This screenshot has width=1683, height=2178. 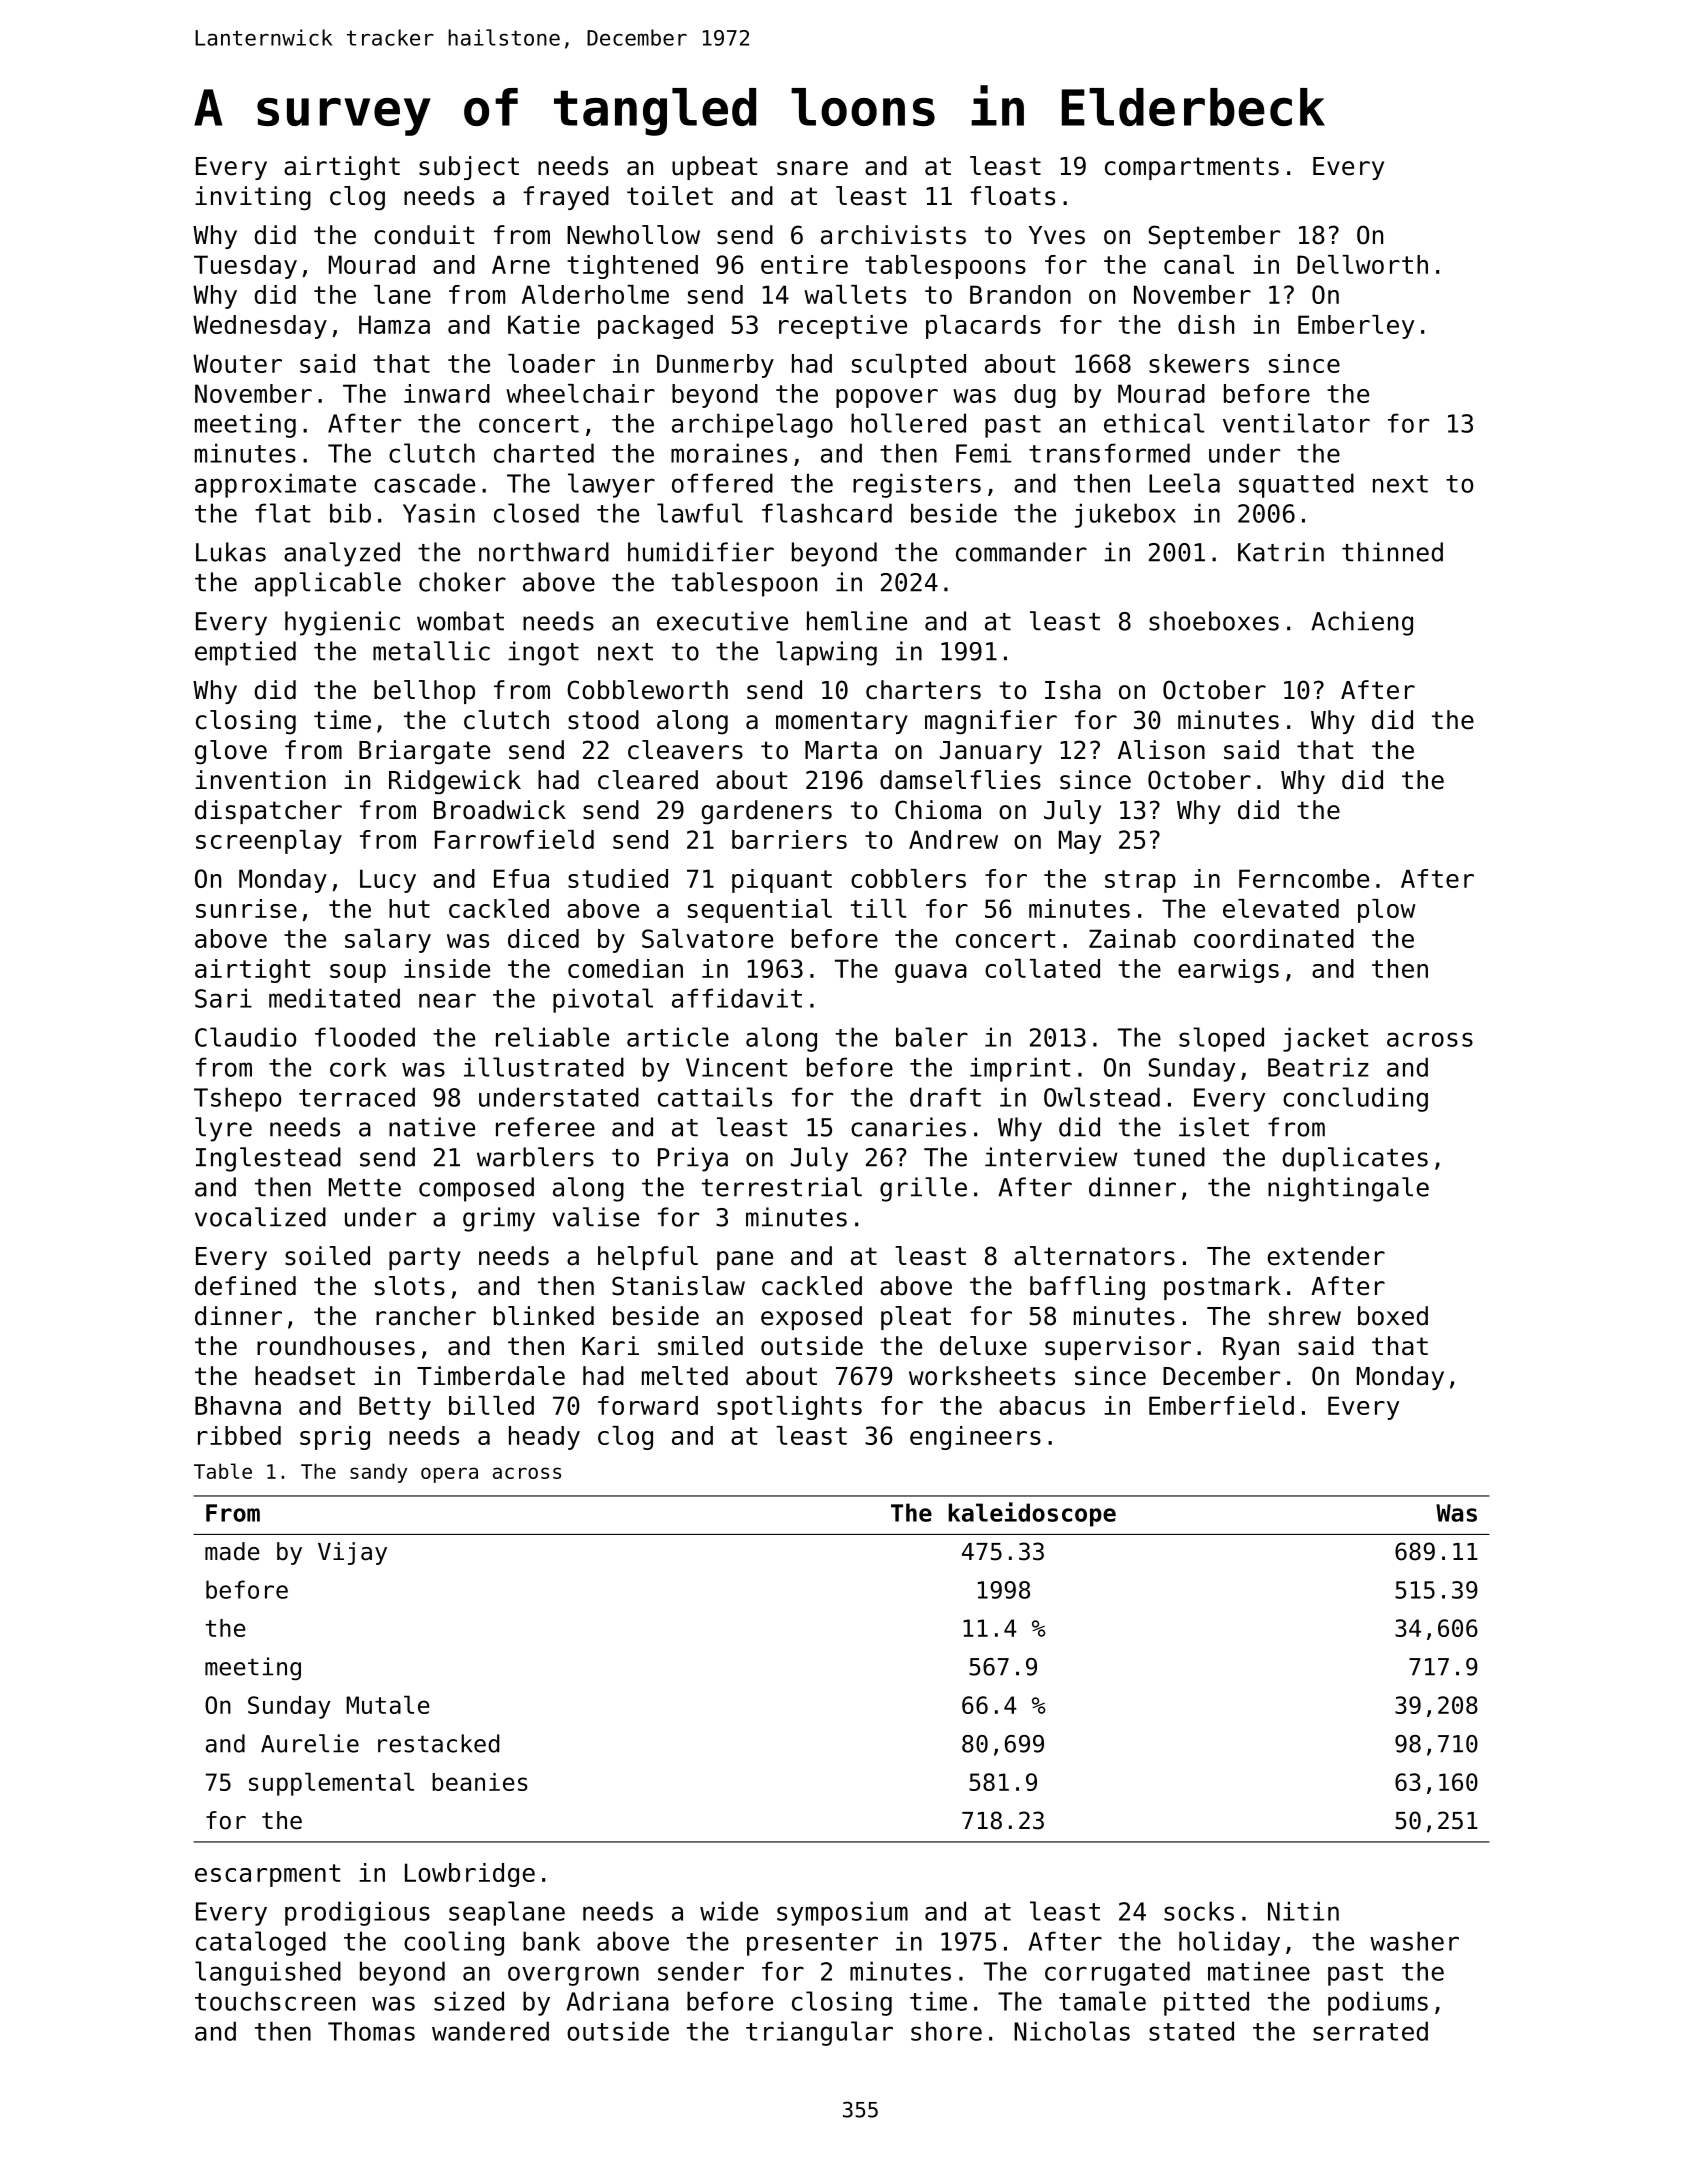 What do you see at coordinates (1192, 168) in the screenshot?
I see `compartments` at bounding box center [1192, 168].
